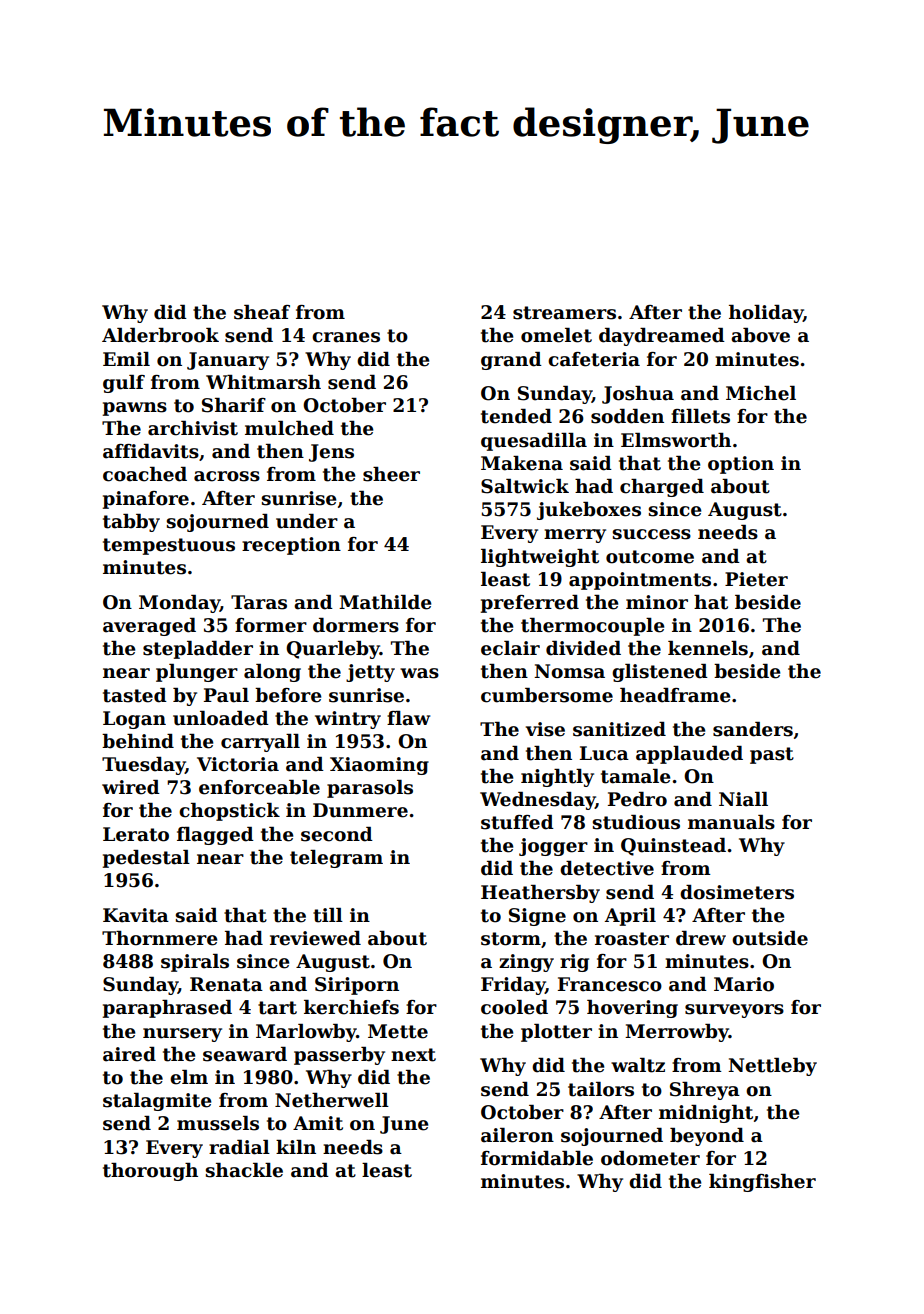 This page has width=924, height=1314. Describe the element at coordinates (632, 939) in the page. I see `roaster` at that location.
